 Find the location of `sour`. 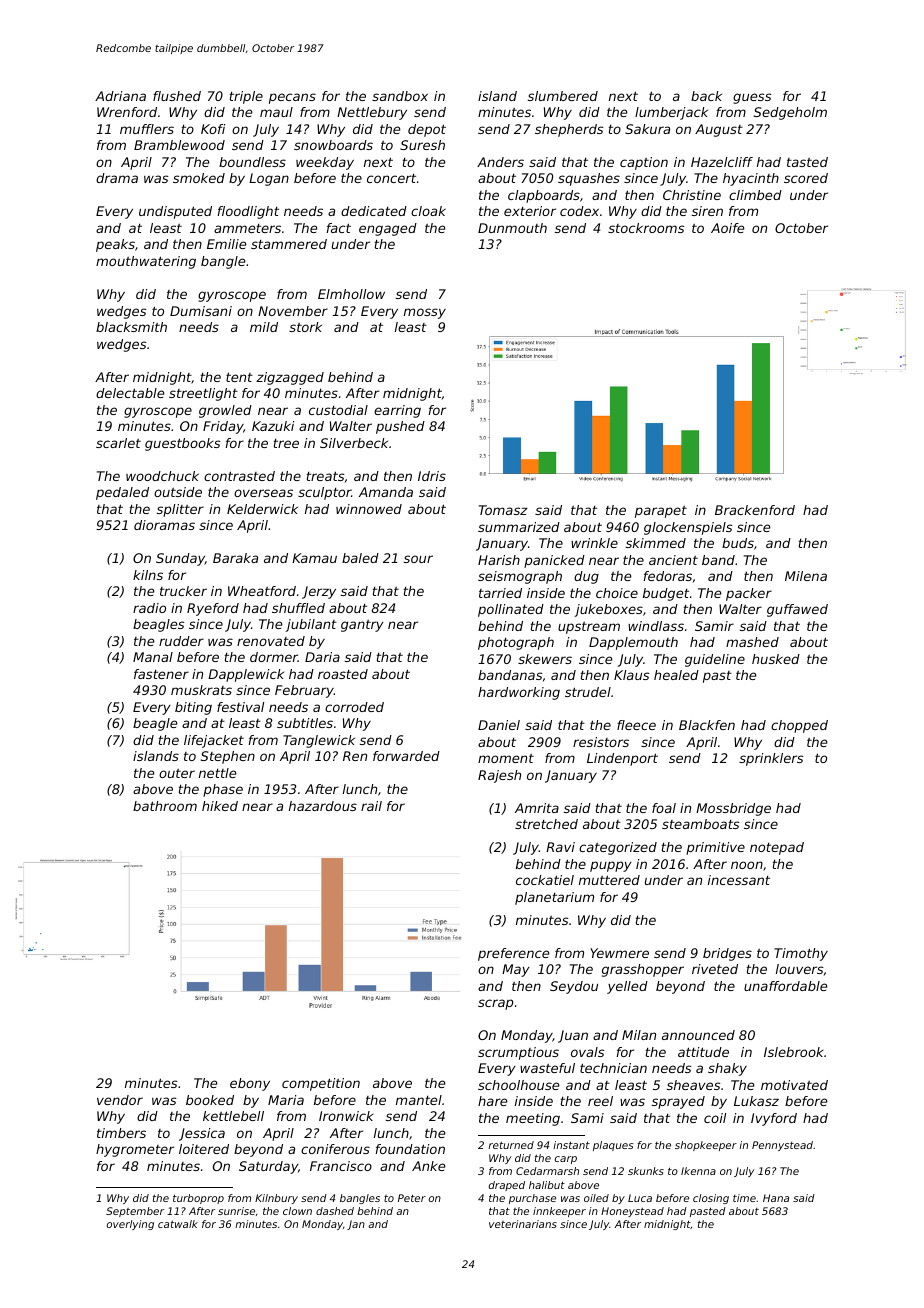

sour is located at coordinates (418, 559).
